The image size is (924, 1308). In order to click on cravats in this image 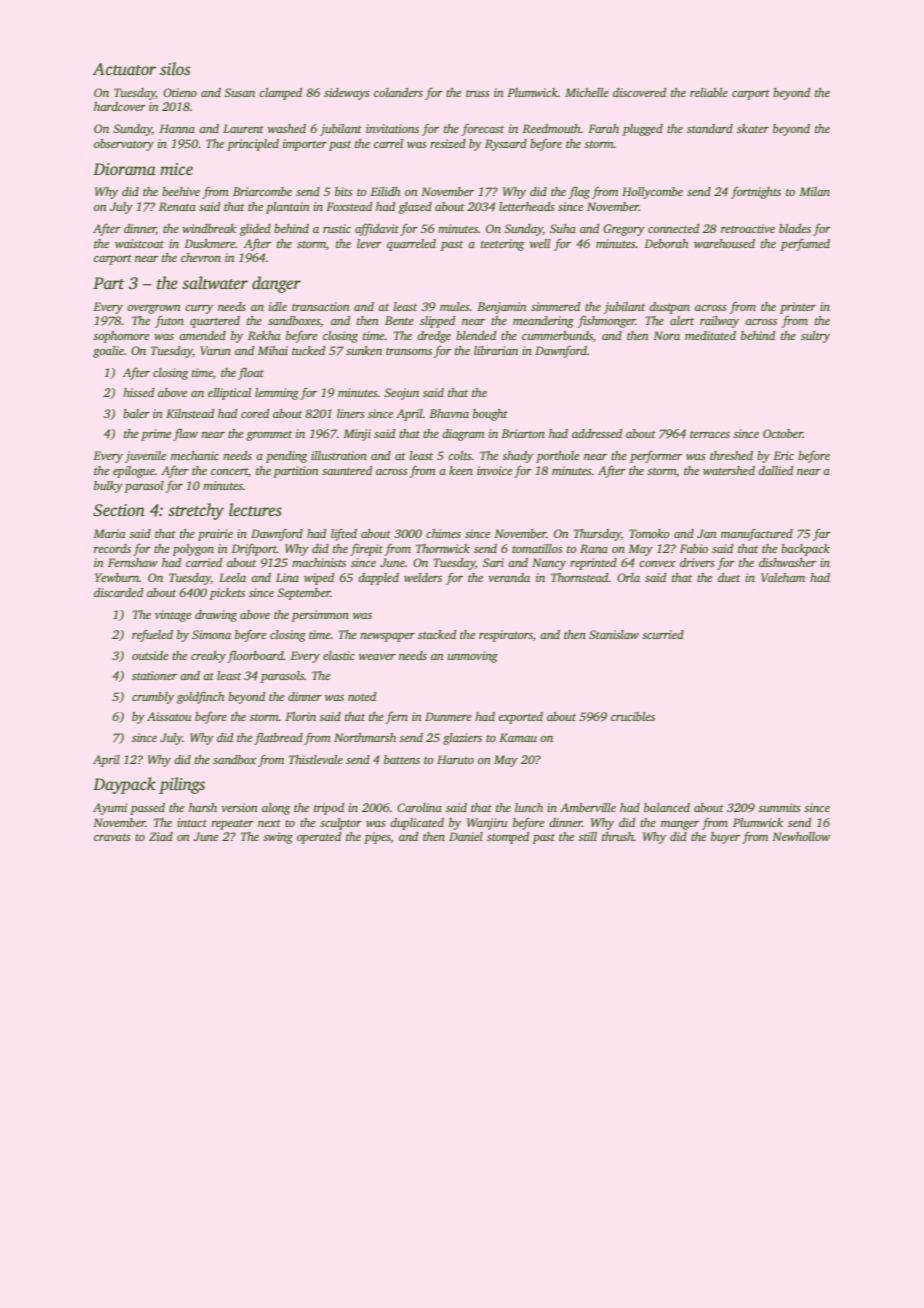, I will do `click(112, 837)`.
